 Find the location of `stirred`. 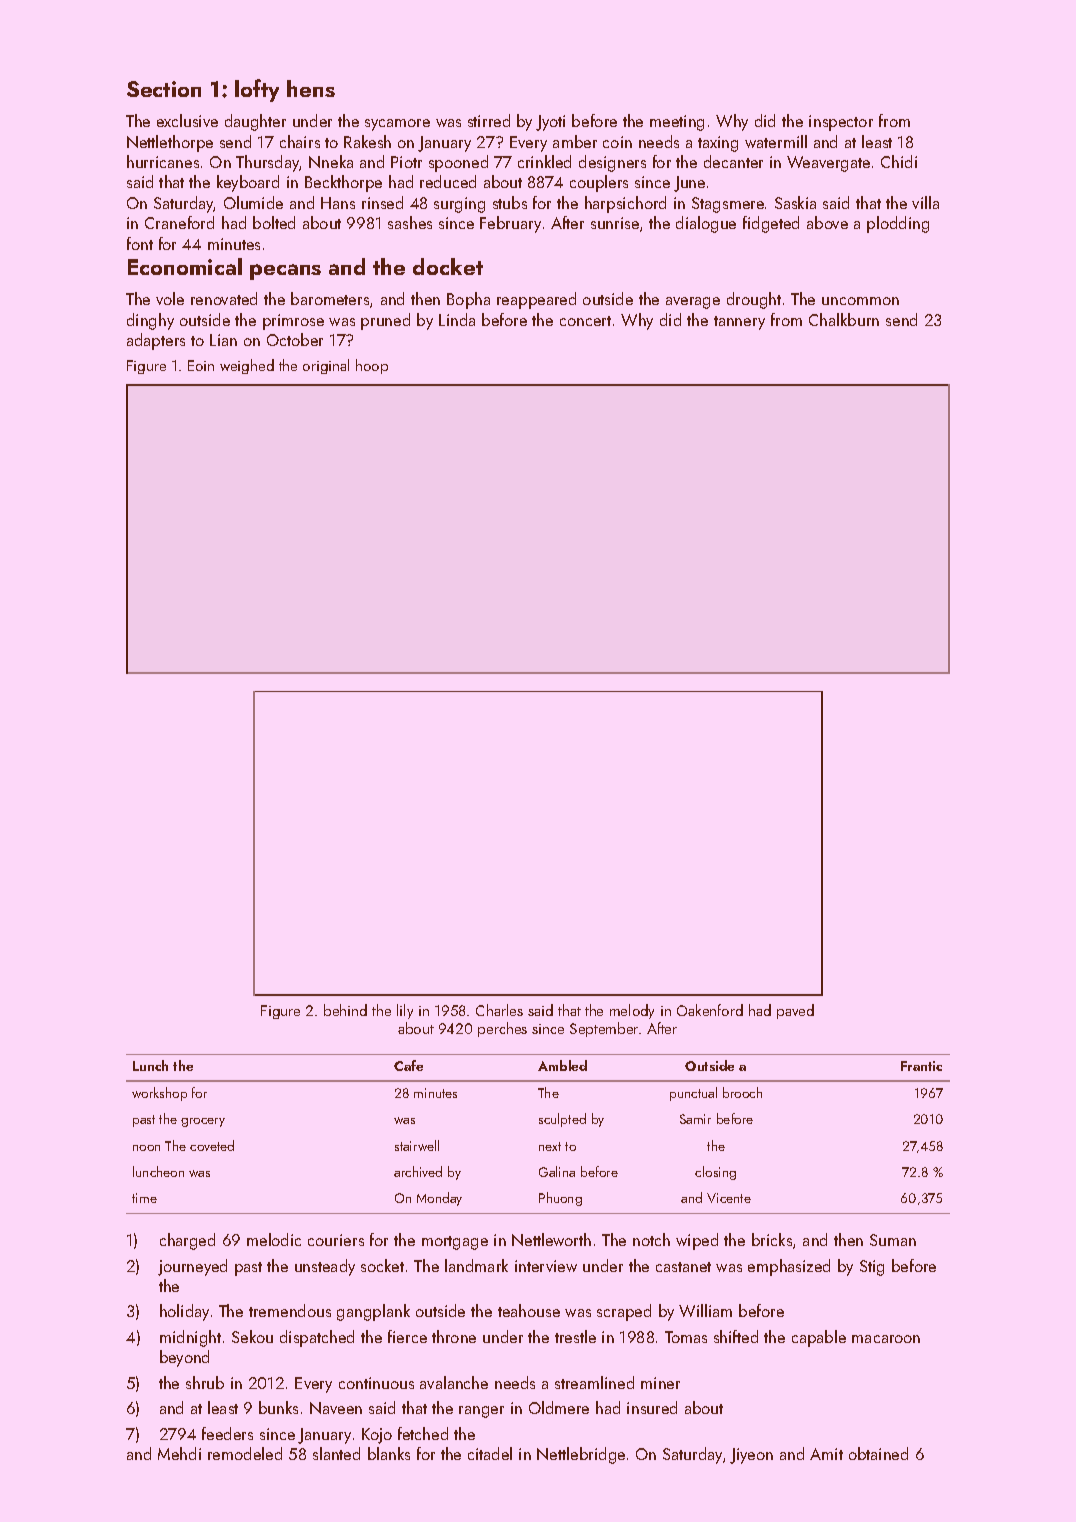

stirred is located at coordinates (489, 120).
